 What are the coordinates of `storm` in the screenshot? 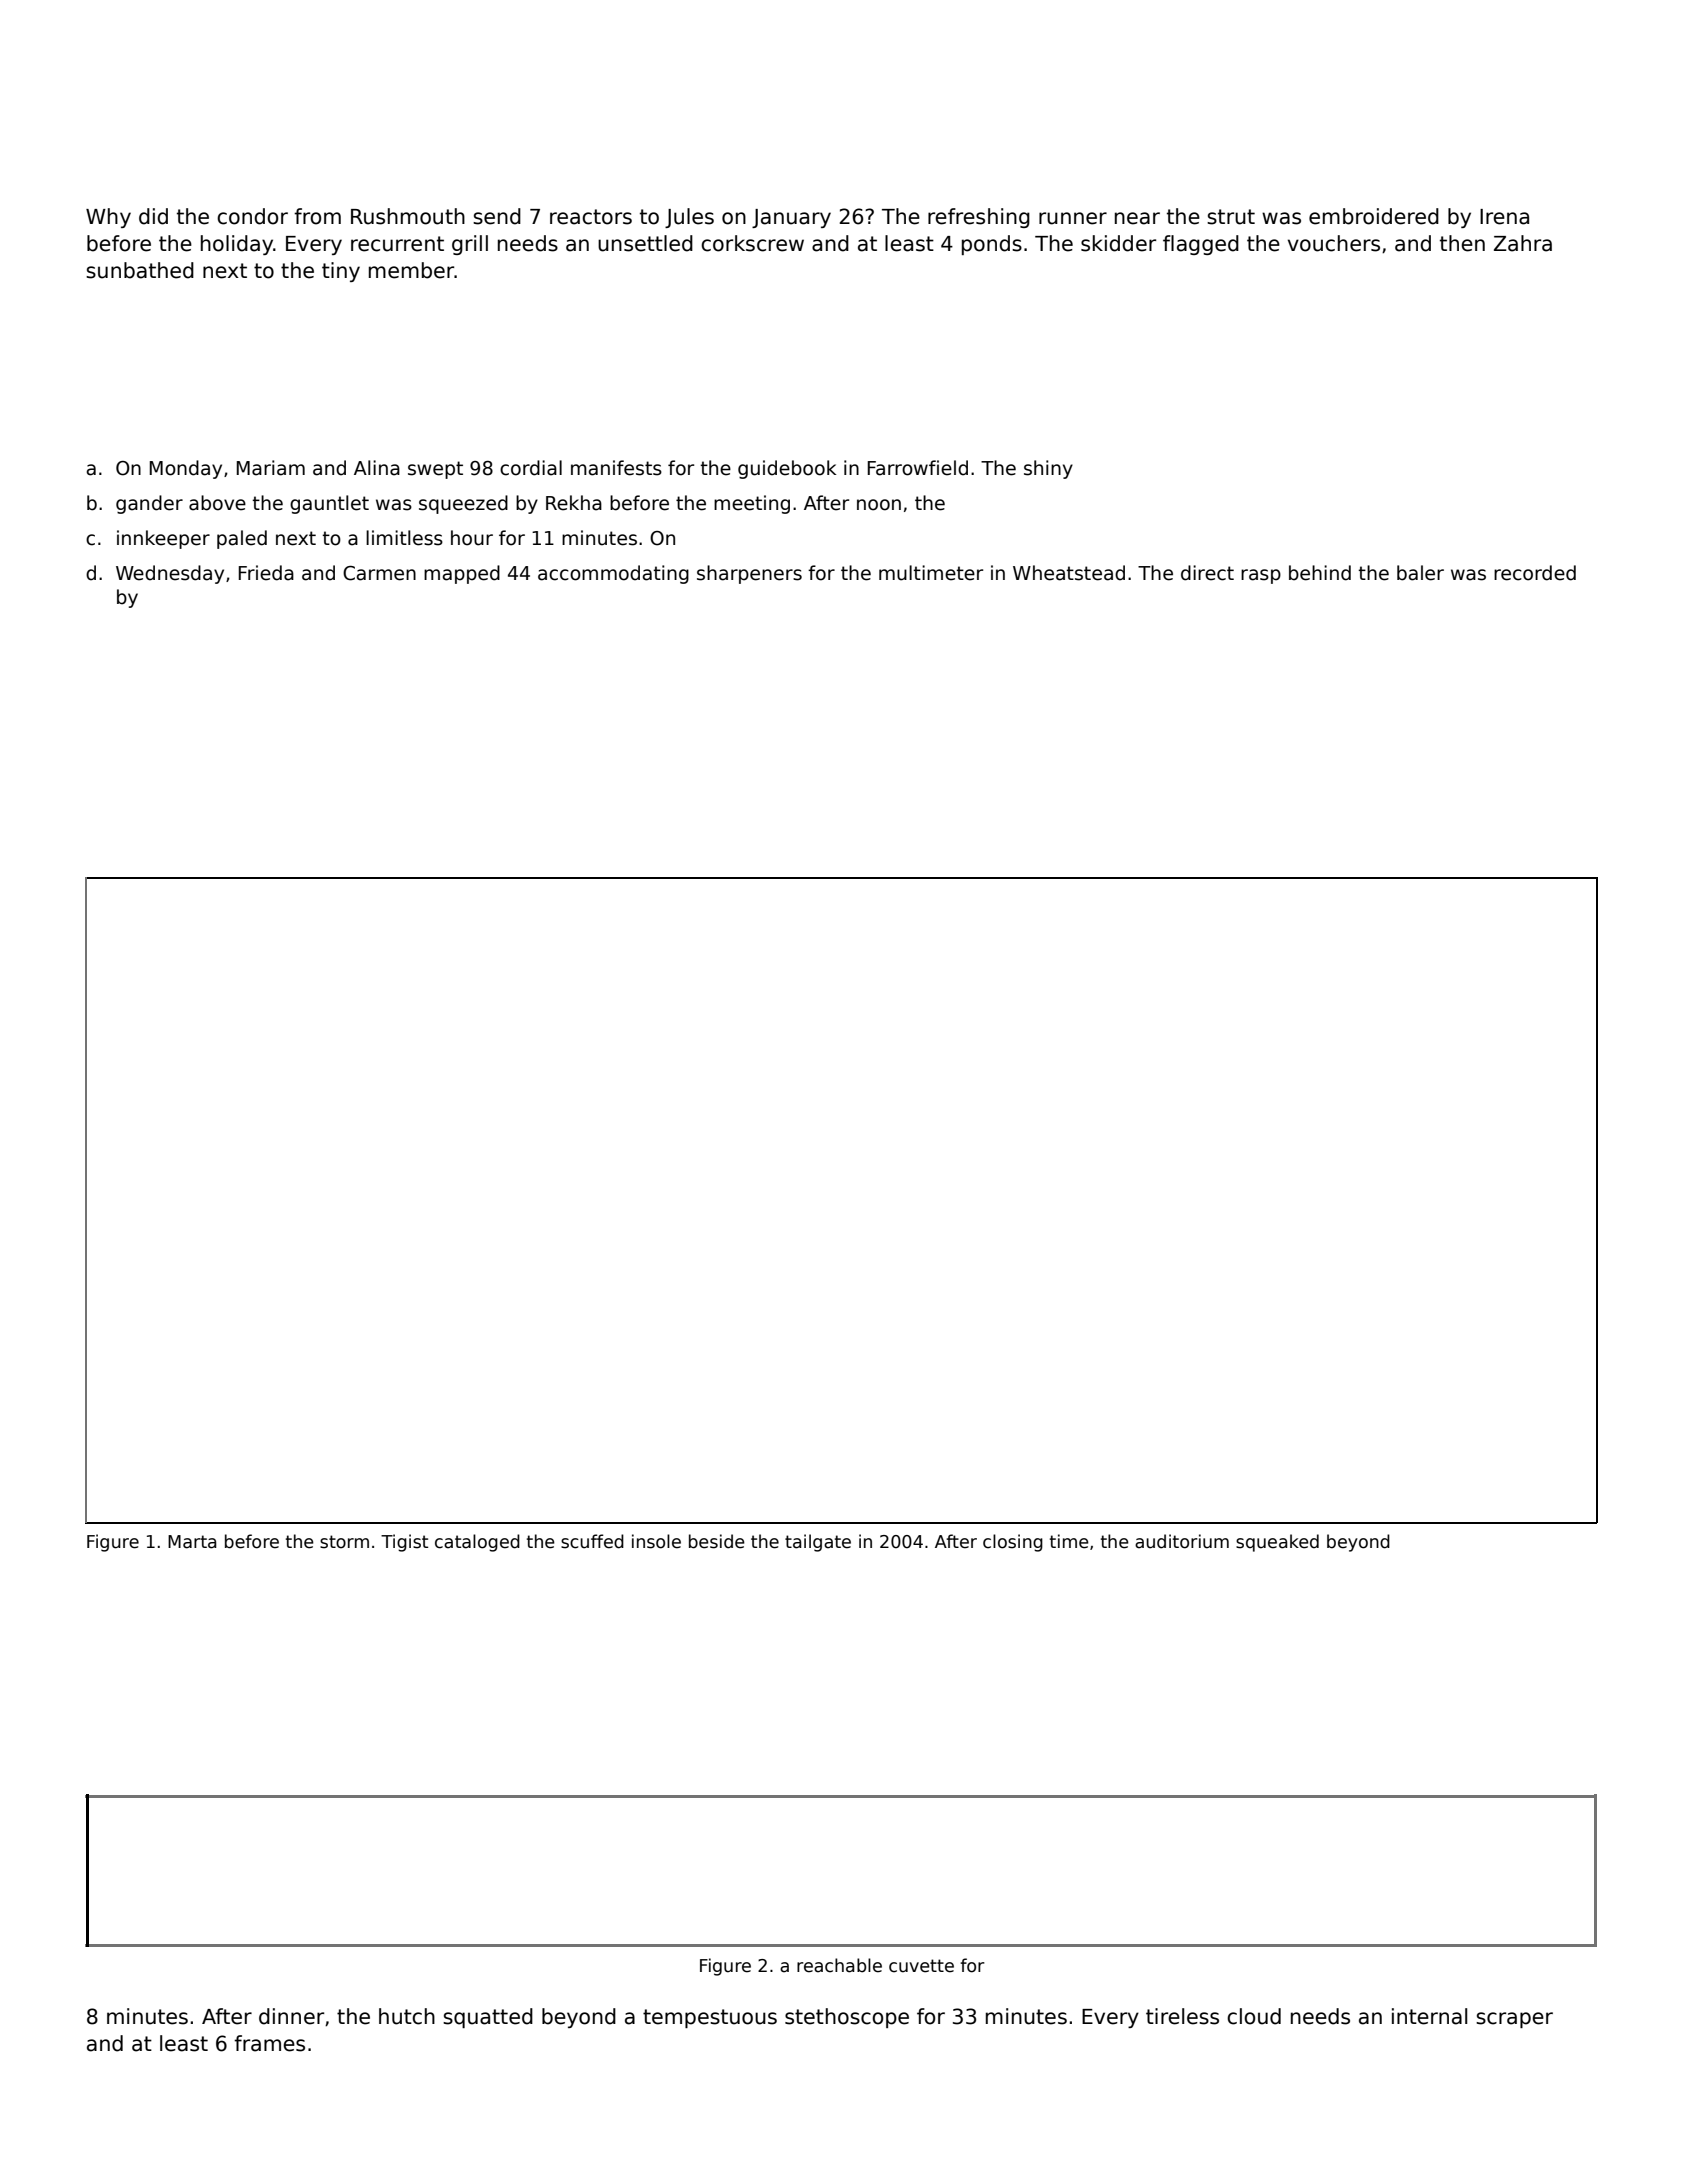 It's located at (344, 1542).
